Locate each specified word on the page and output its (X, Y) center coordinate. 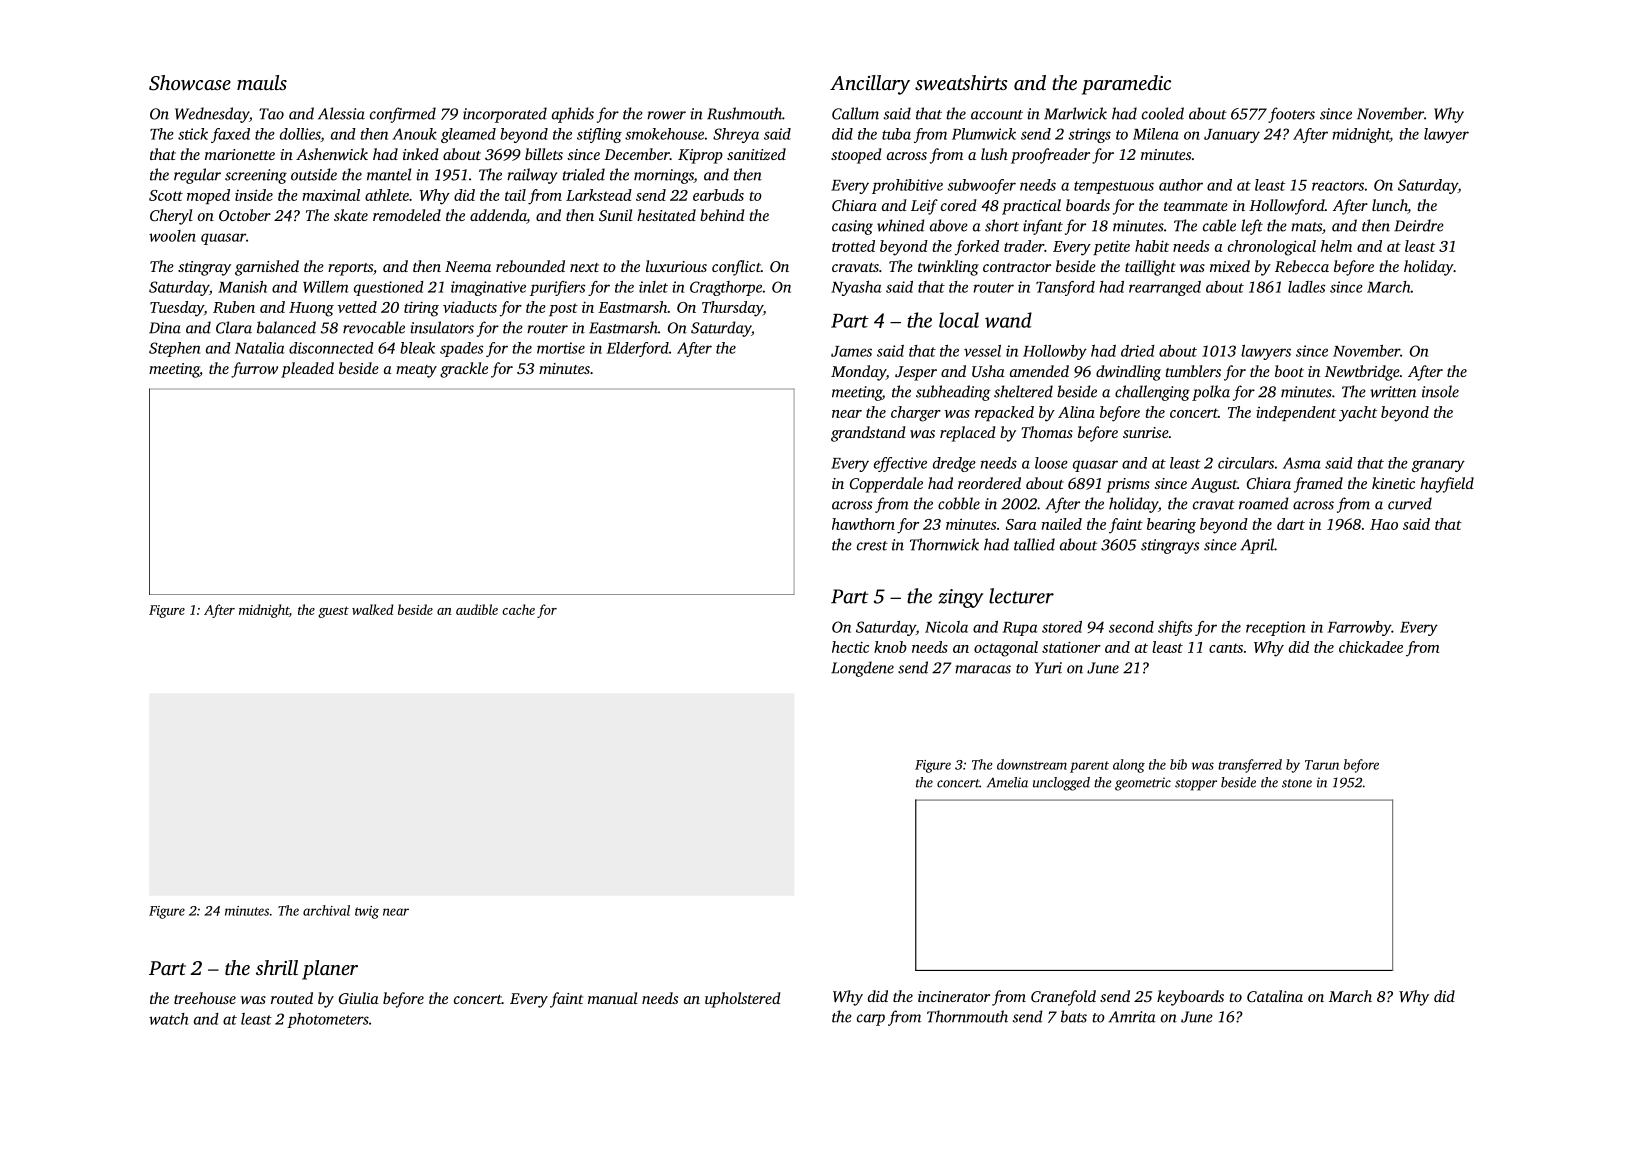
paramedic (1126, 85)
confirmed (403, 115)
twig (367, 912)
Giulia (359, 998)
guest (333, 612)
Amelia (1007, 782)
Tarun (1322, 765)
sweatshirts (961, 82)
